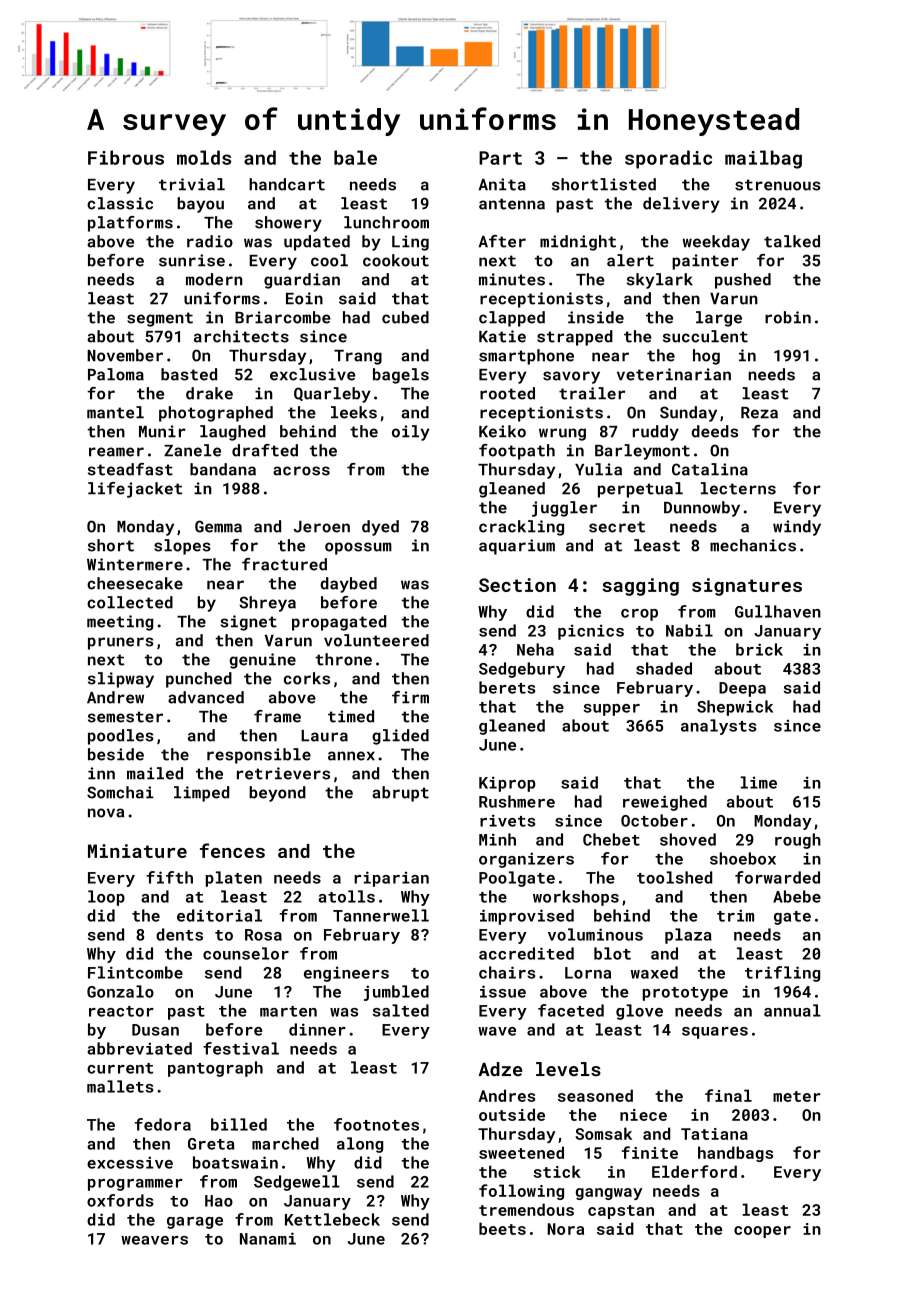 The width and height of the page is (908, 1316). I want to click on Anita, so click(502, 184).
